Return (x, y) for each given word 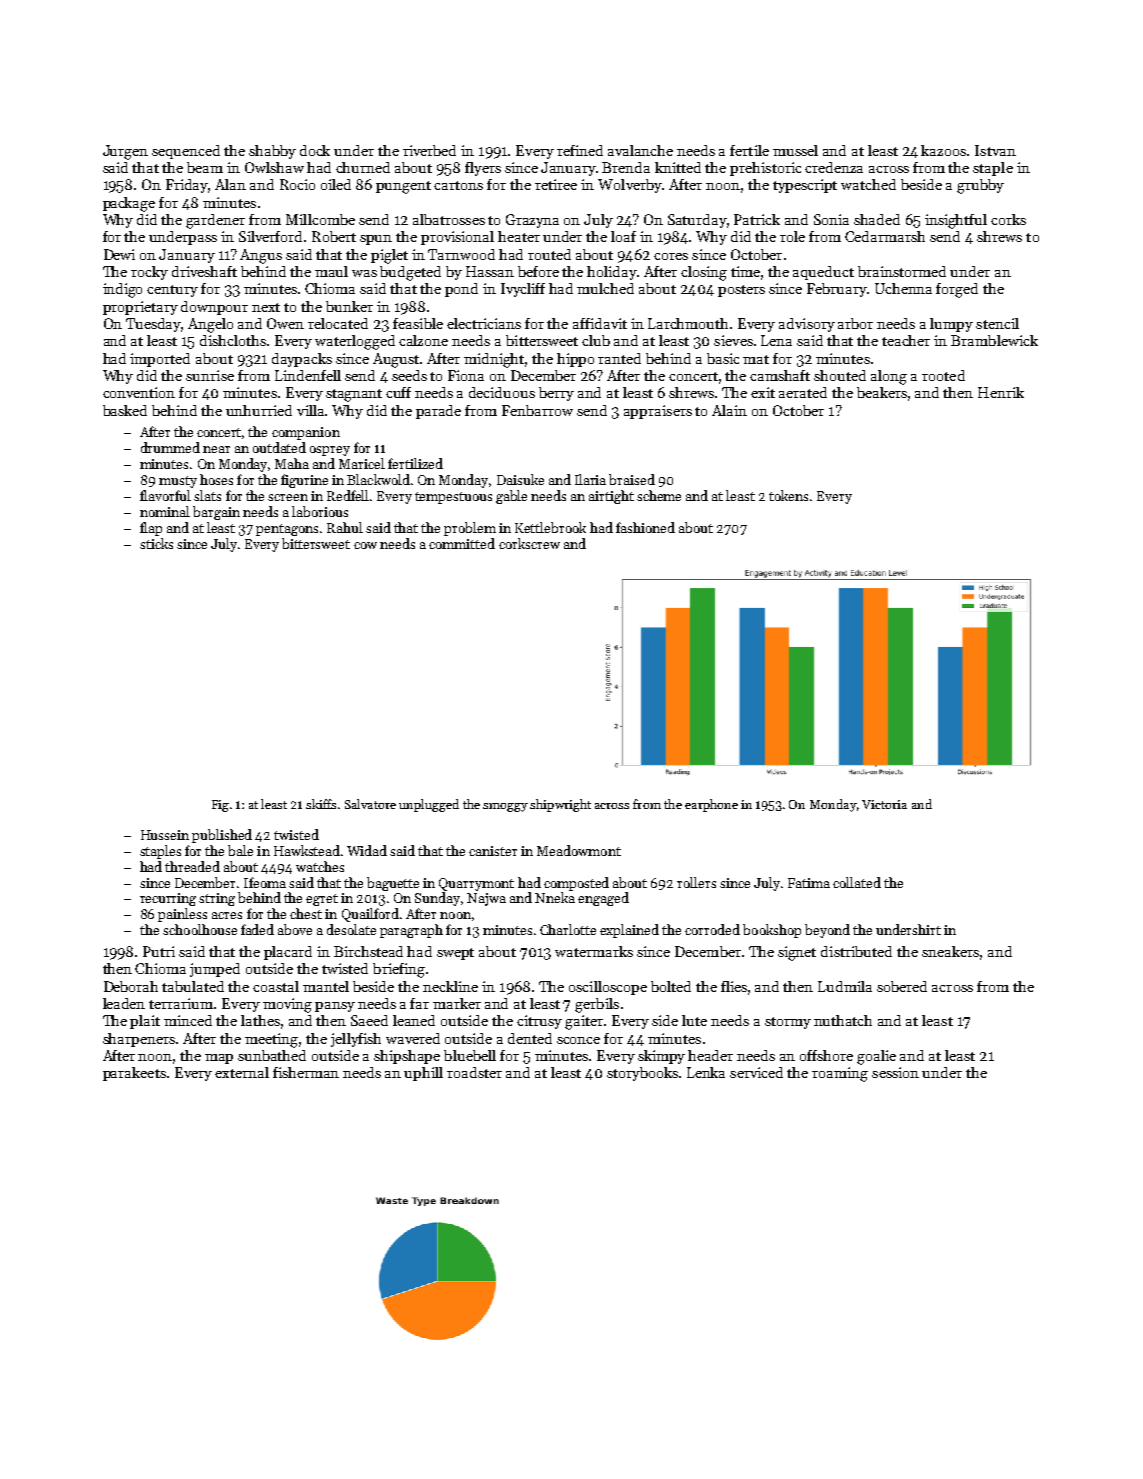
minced (188, 1020)
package (129, 204)
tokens (788, 495)
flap (151, 529)
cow (365, 545)
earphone (711, 805)
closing (704, 273)
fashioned (645, 527)
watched (868, 184)
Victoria (884, 804)
